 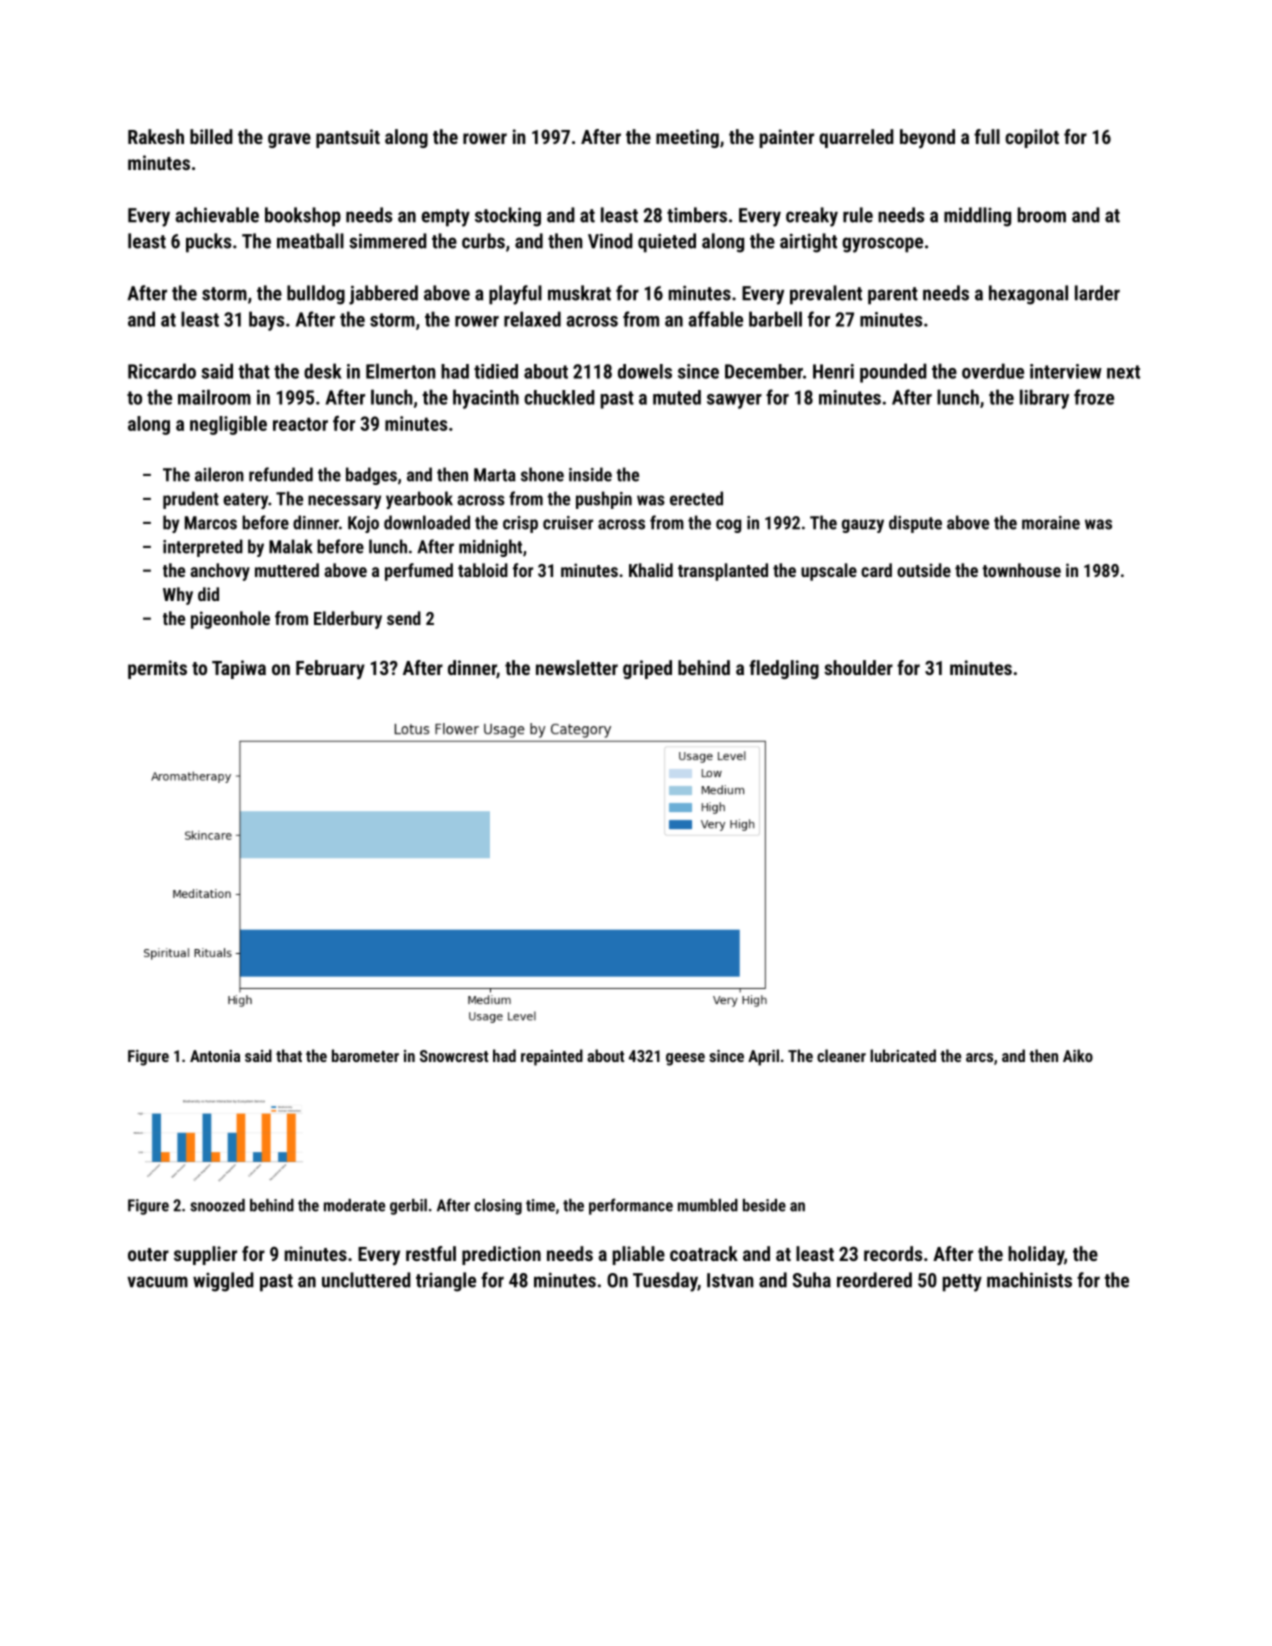 I want to click on achievable, so click(x=217, y=215).
